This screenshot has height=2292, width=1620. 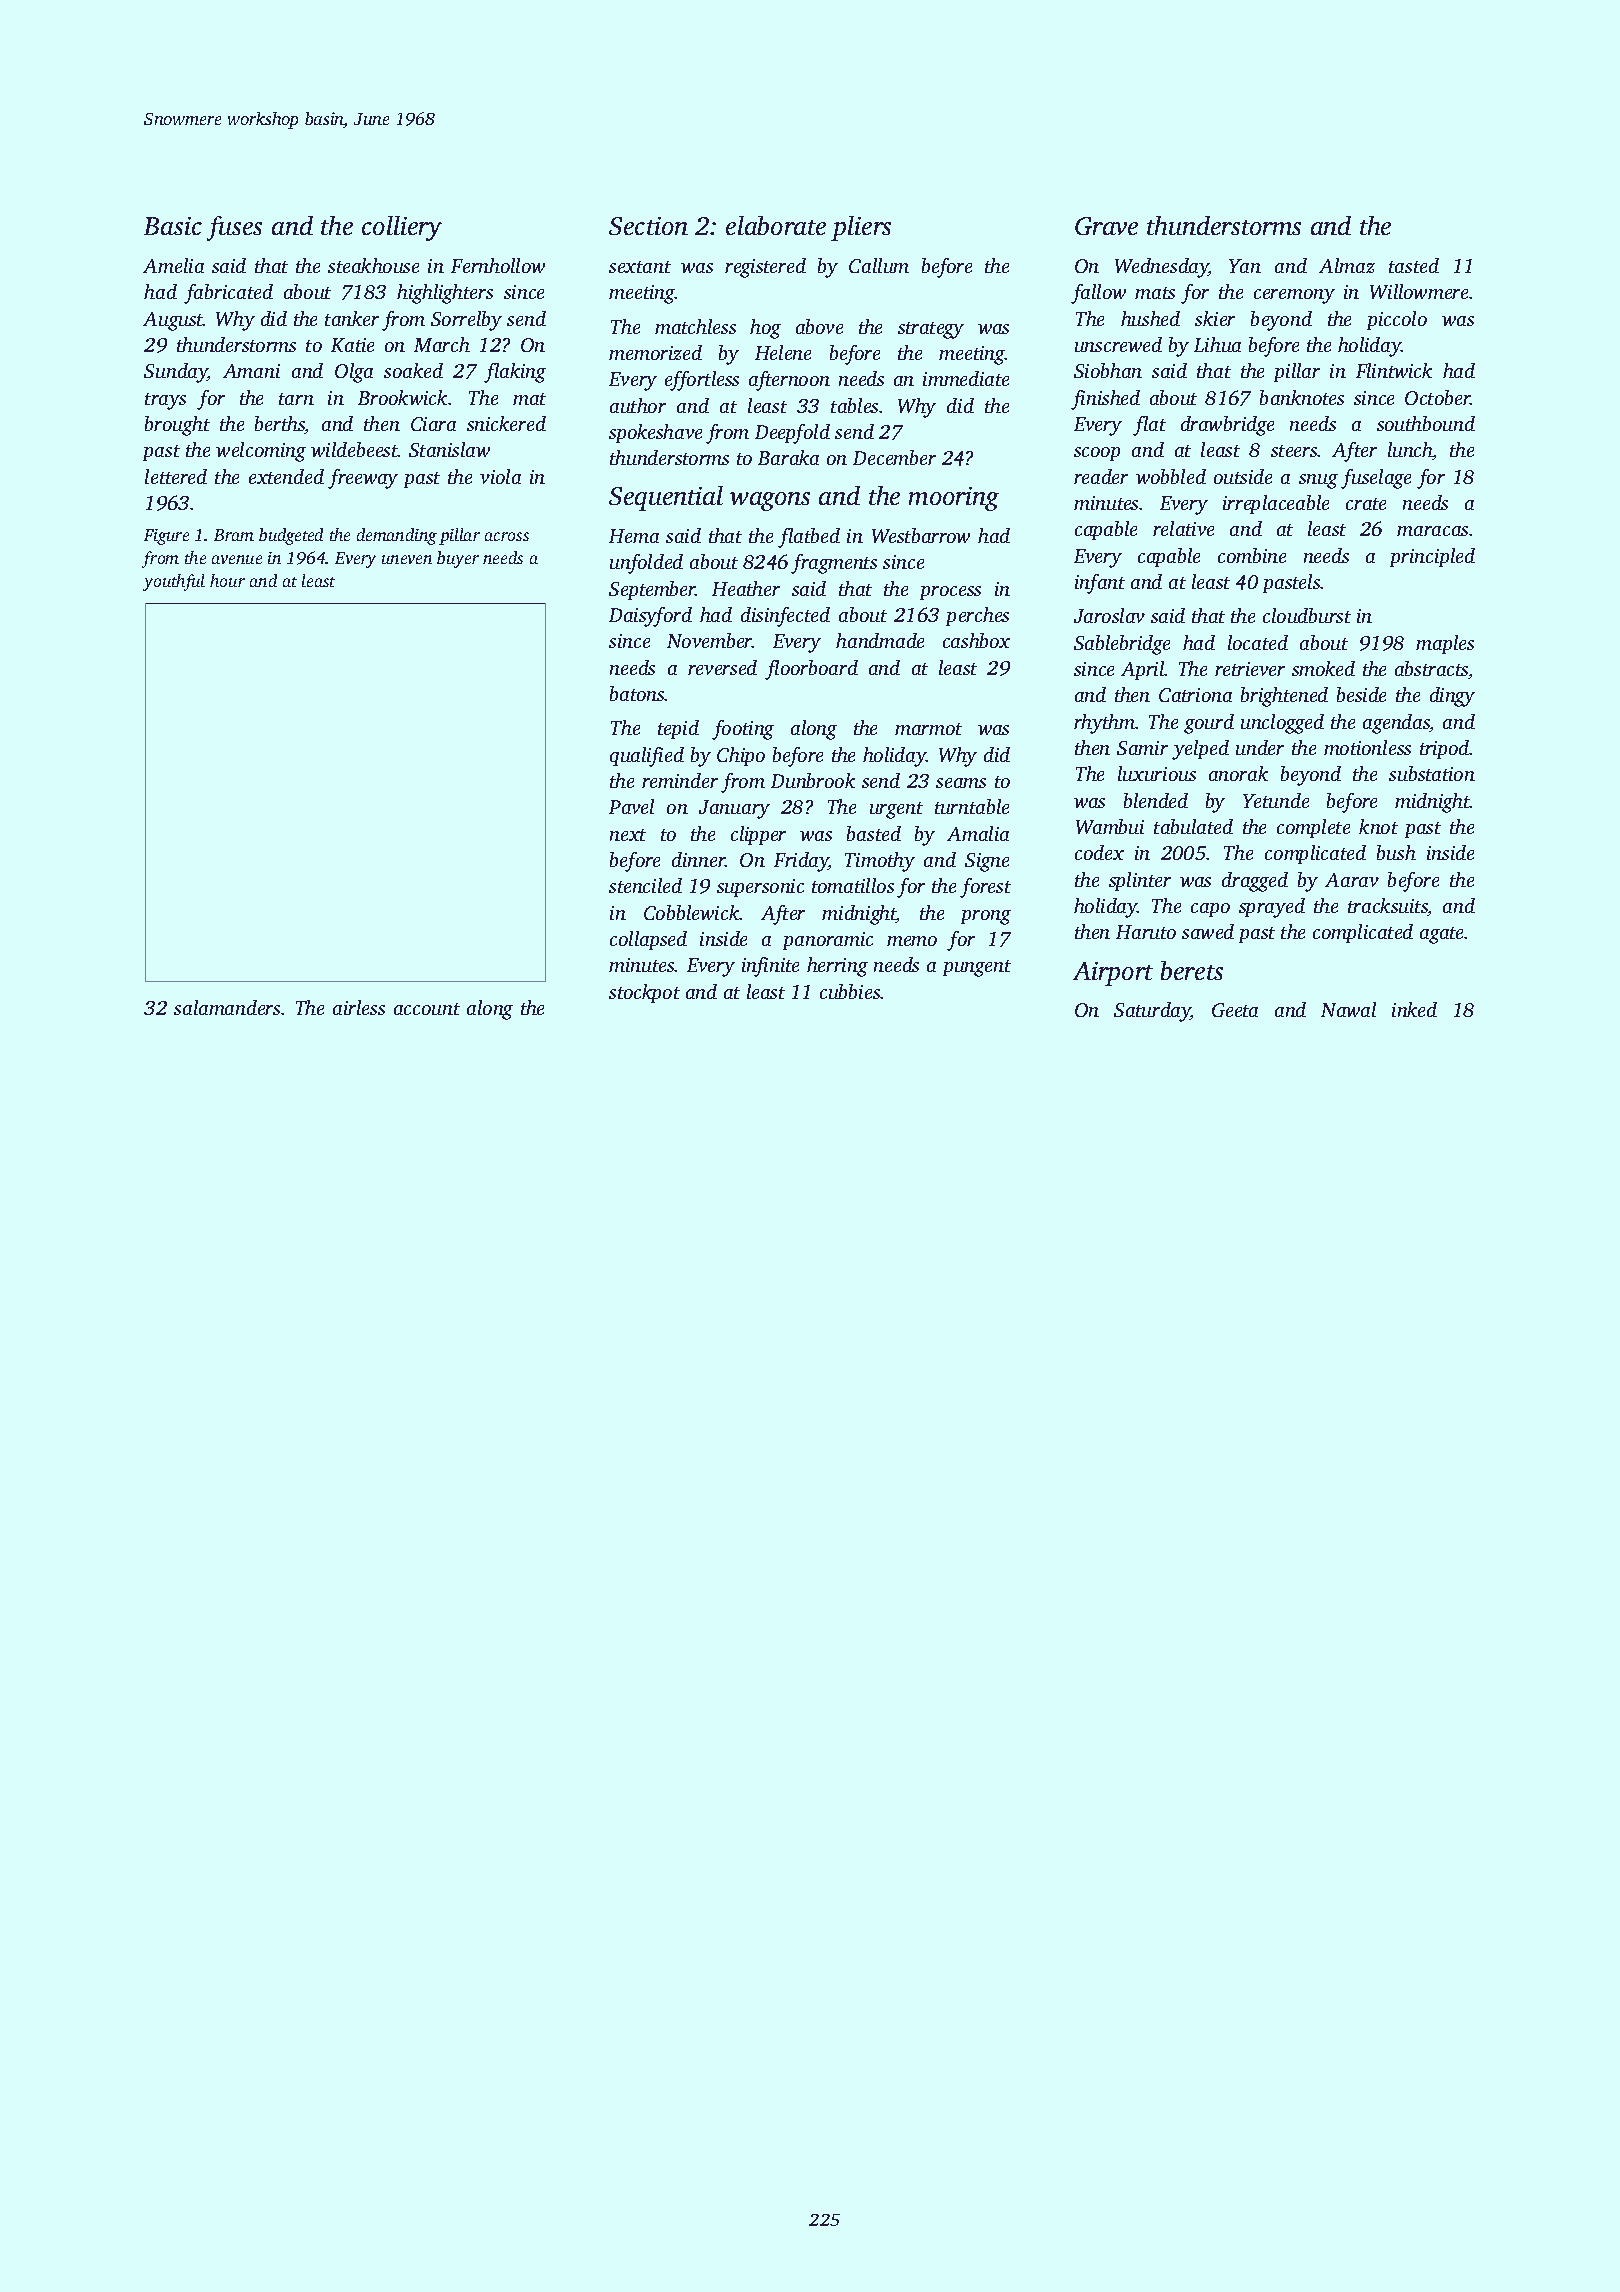 What do you see at coordinates (879, 265) in the screenshot?
I see `Callum` at bounding box center [879, 265].
